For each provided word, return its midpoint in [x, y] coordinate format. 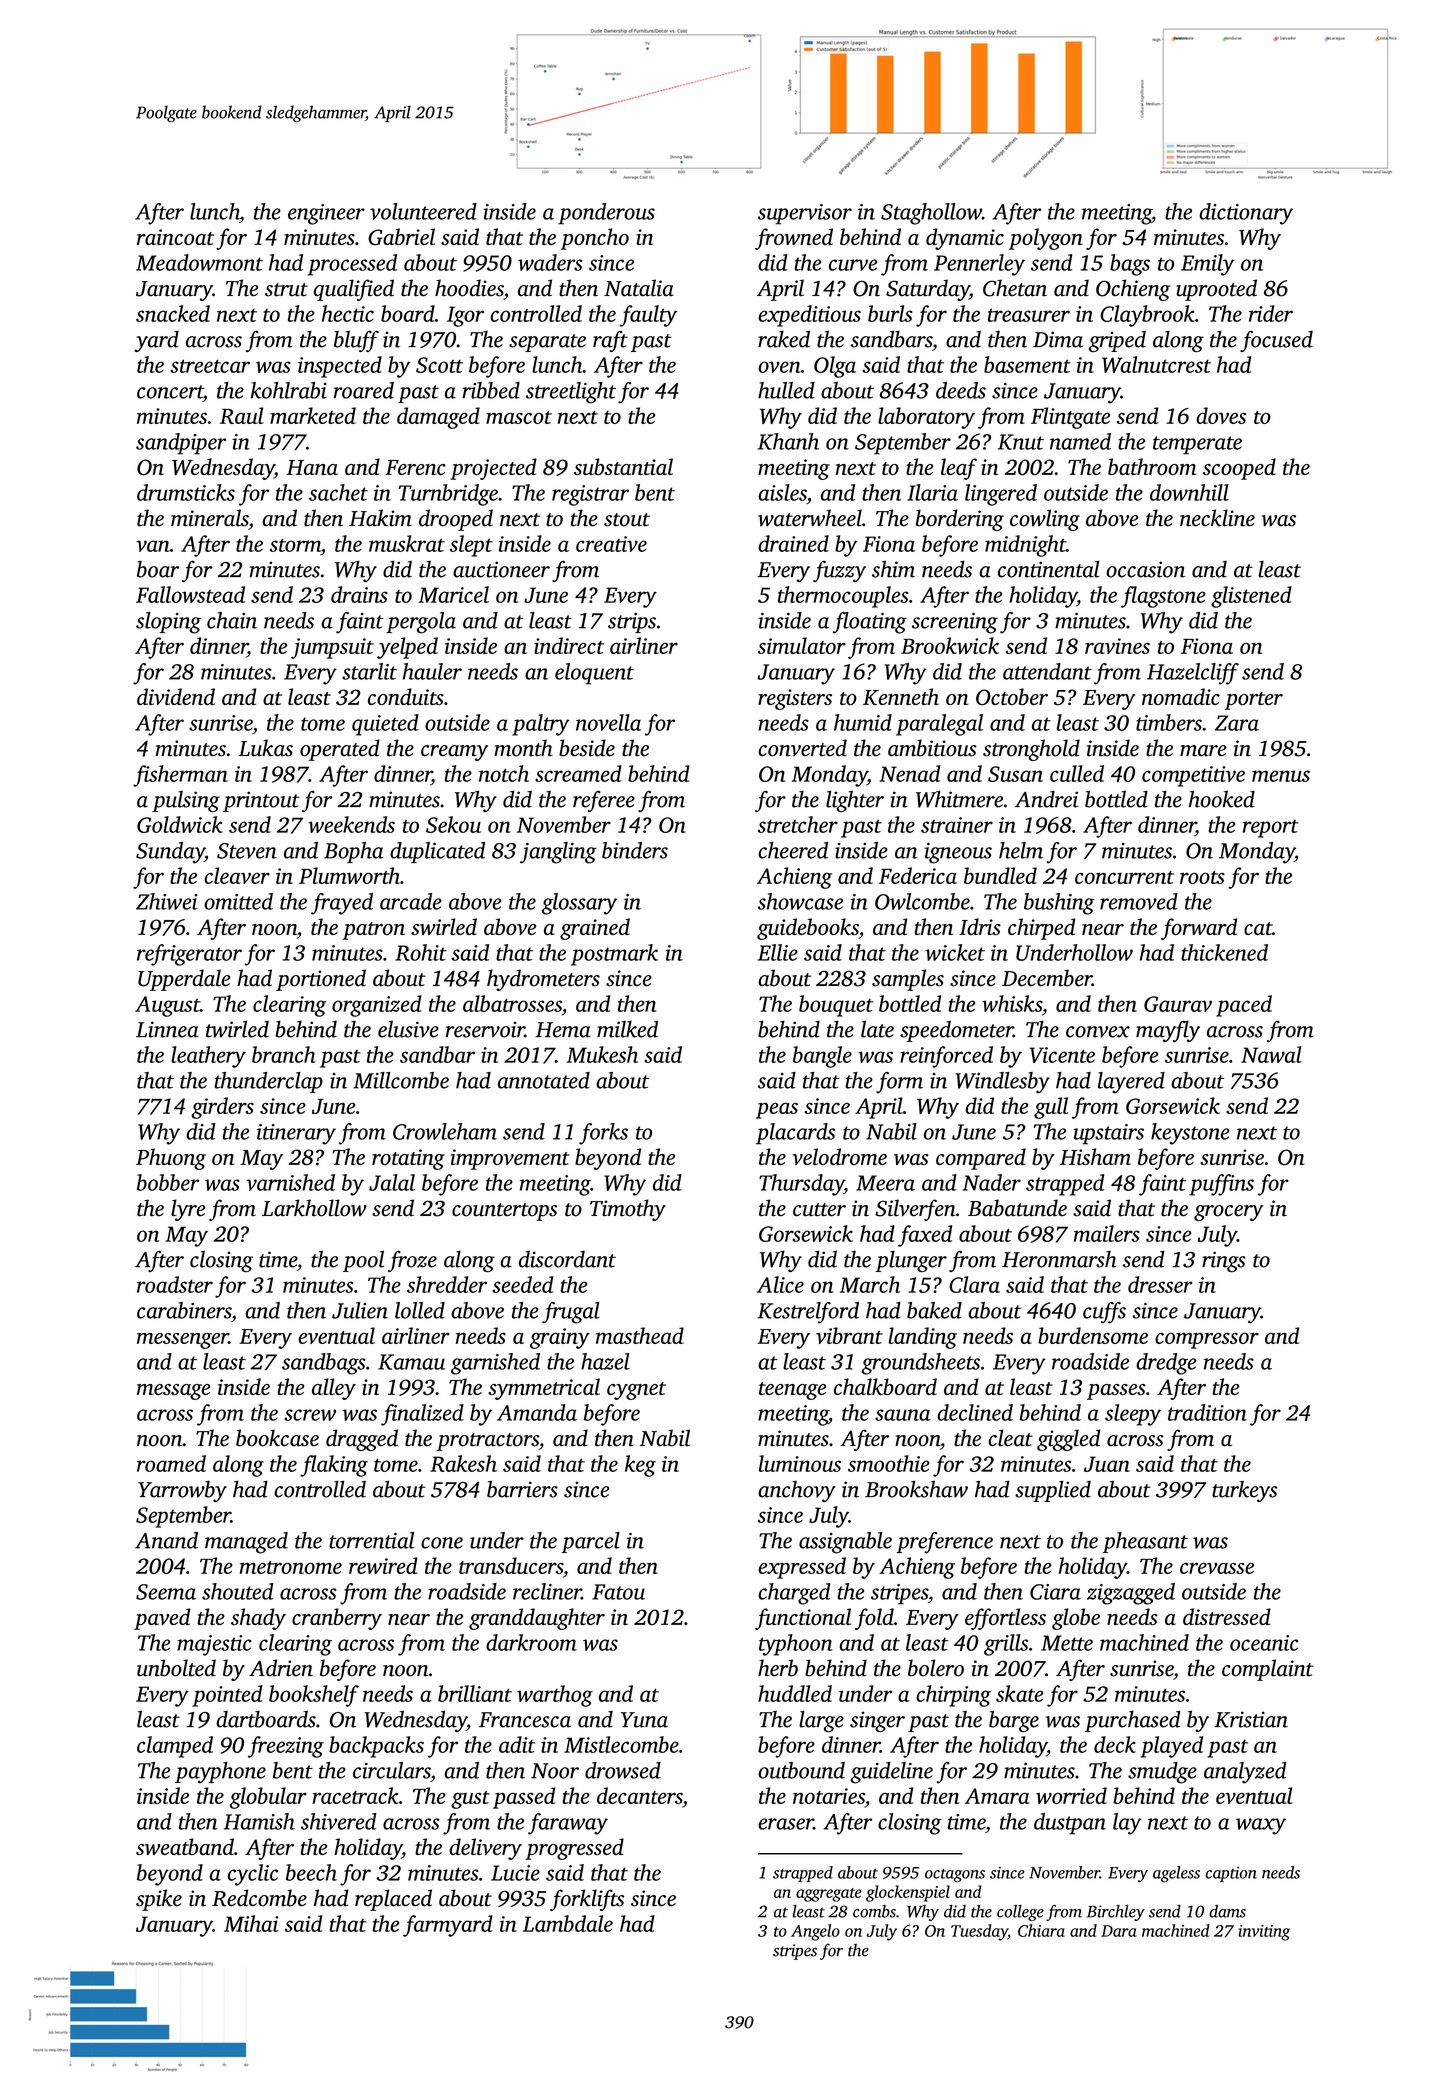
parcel [590, 1542]
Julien [360, 1310]
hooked [1222, 799]
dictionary [1246, 214]
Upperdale [184, 980]
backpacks [376, 1747]
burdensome [1093, 1335]
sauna [903, 1415]
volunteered [423, 211]
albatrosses [512, 1003]
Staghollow [931, 214]
